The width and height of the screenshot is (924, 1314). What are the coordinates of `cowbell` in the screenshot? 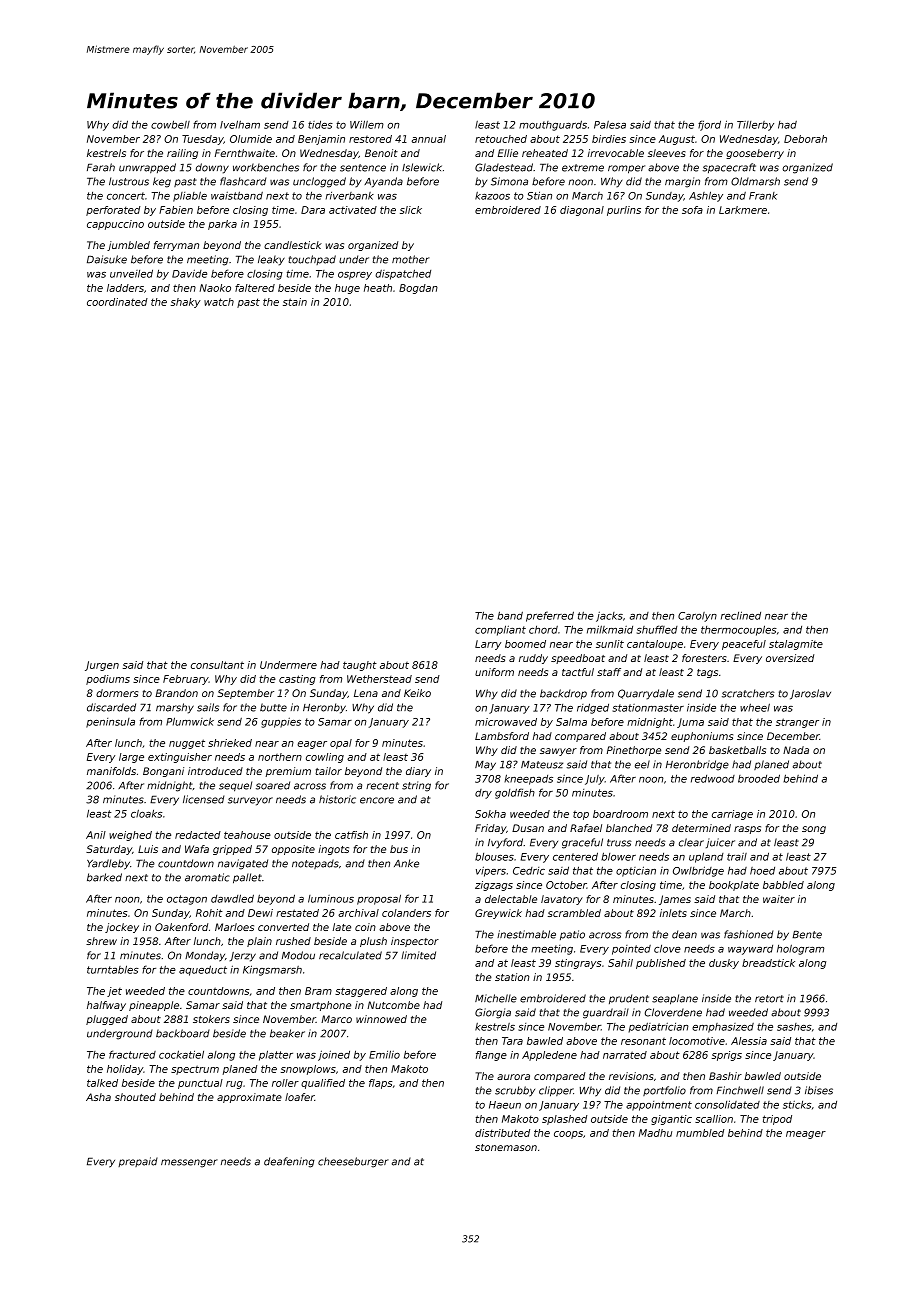 It's located at (170, 124).
